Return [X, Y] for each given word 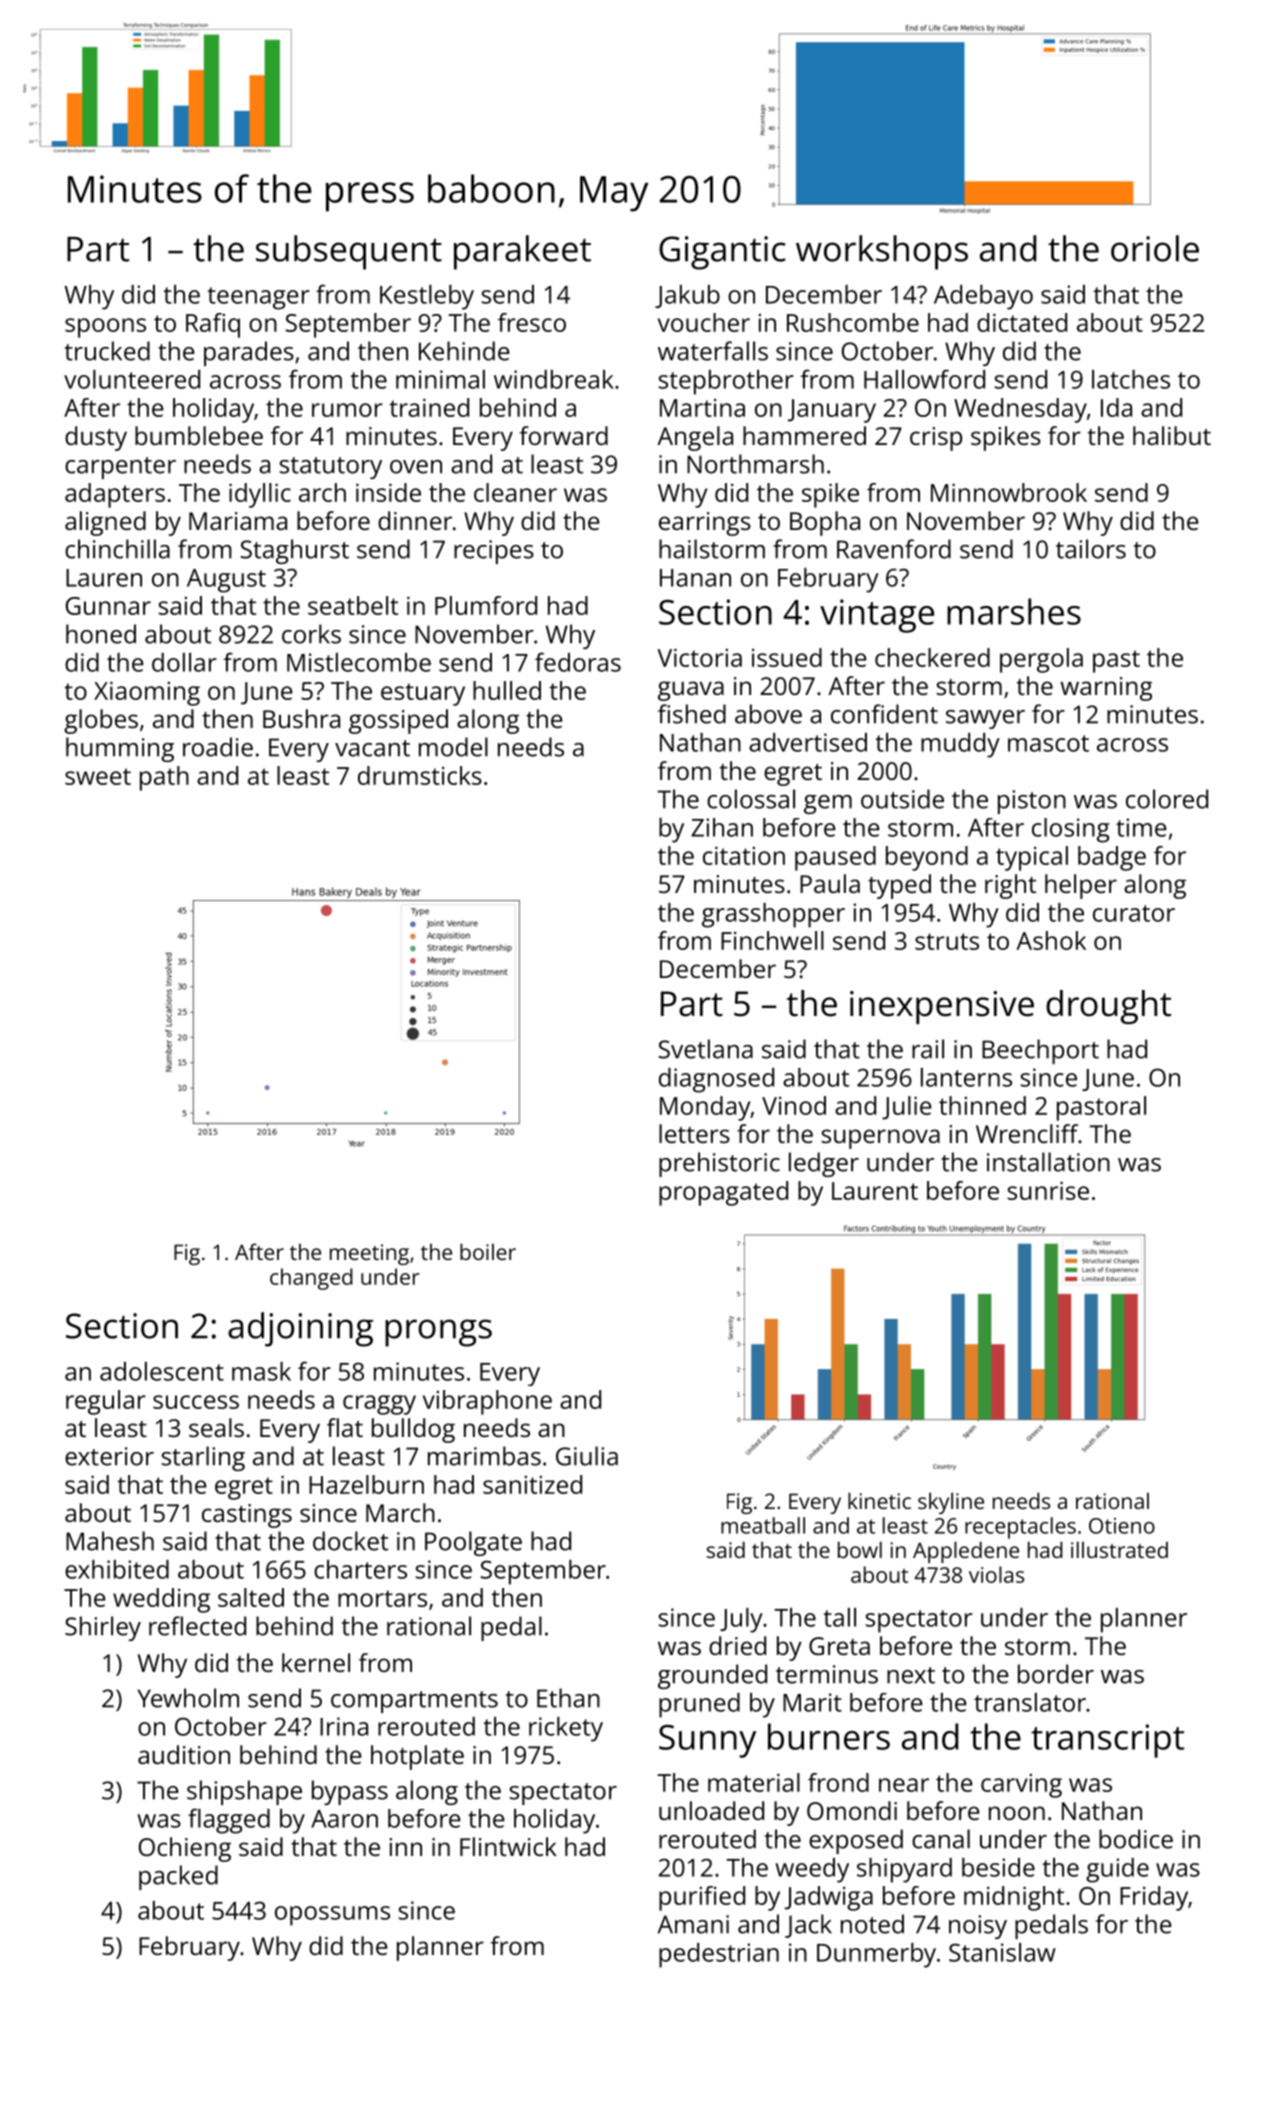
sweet [98, 776]
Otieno [1122, 1526]
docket [350, 1541]
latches [1131, 379]
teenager [258, 298]
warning [1106, 689]
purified [702, 1898]
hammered [804, 435]
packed [178, 1877]
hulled [507, 690]
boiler [488, 1251]
